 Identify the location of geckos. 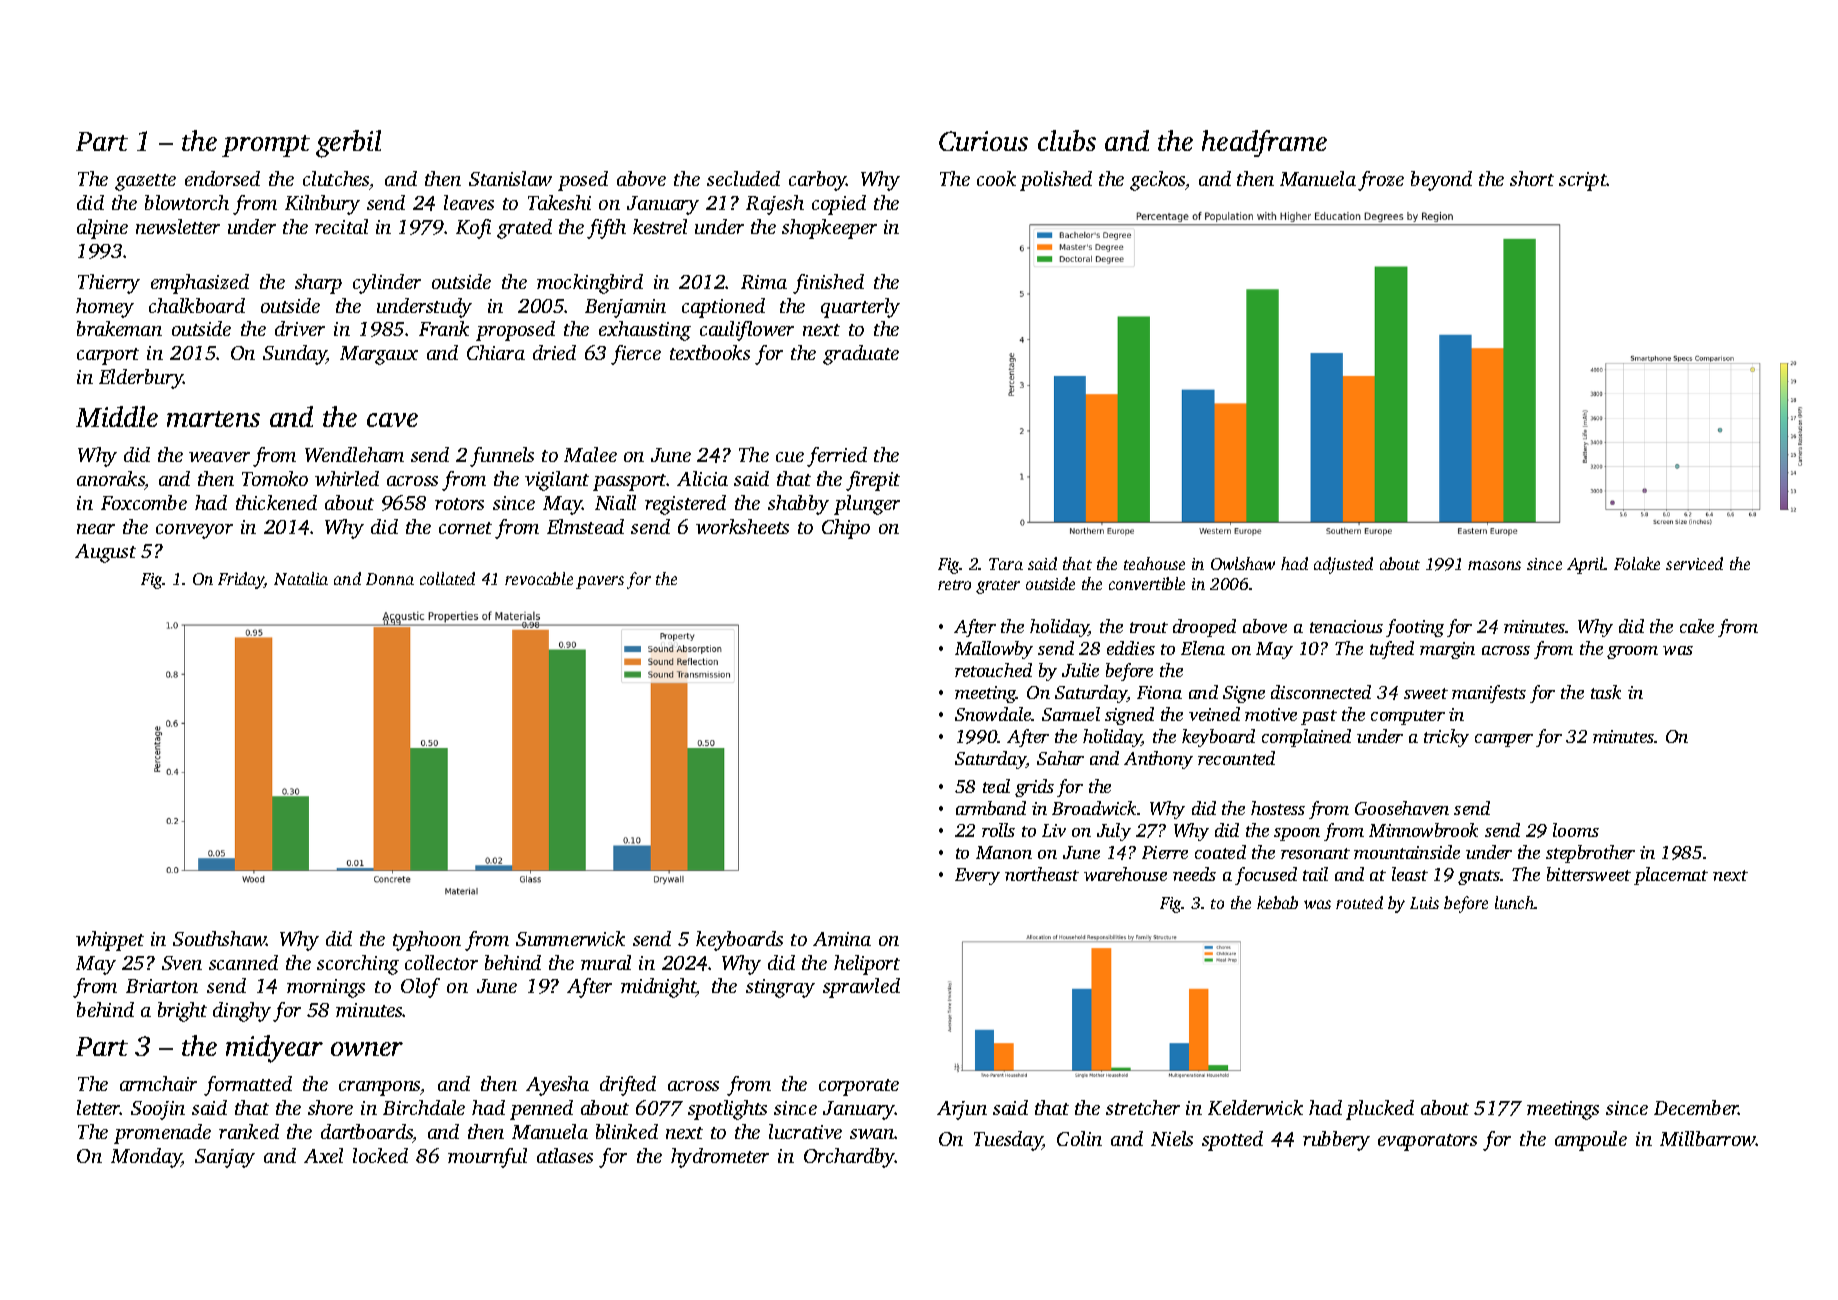
(1158, 181).
